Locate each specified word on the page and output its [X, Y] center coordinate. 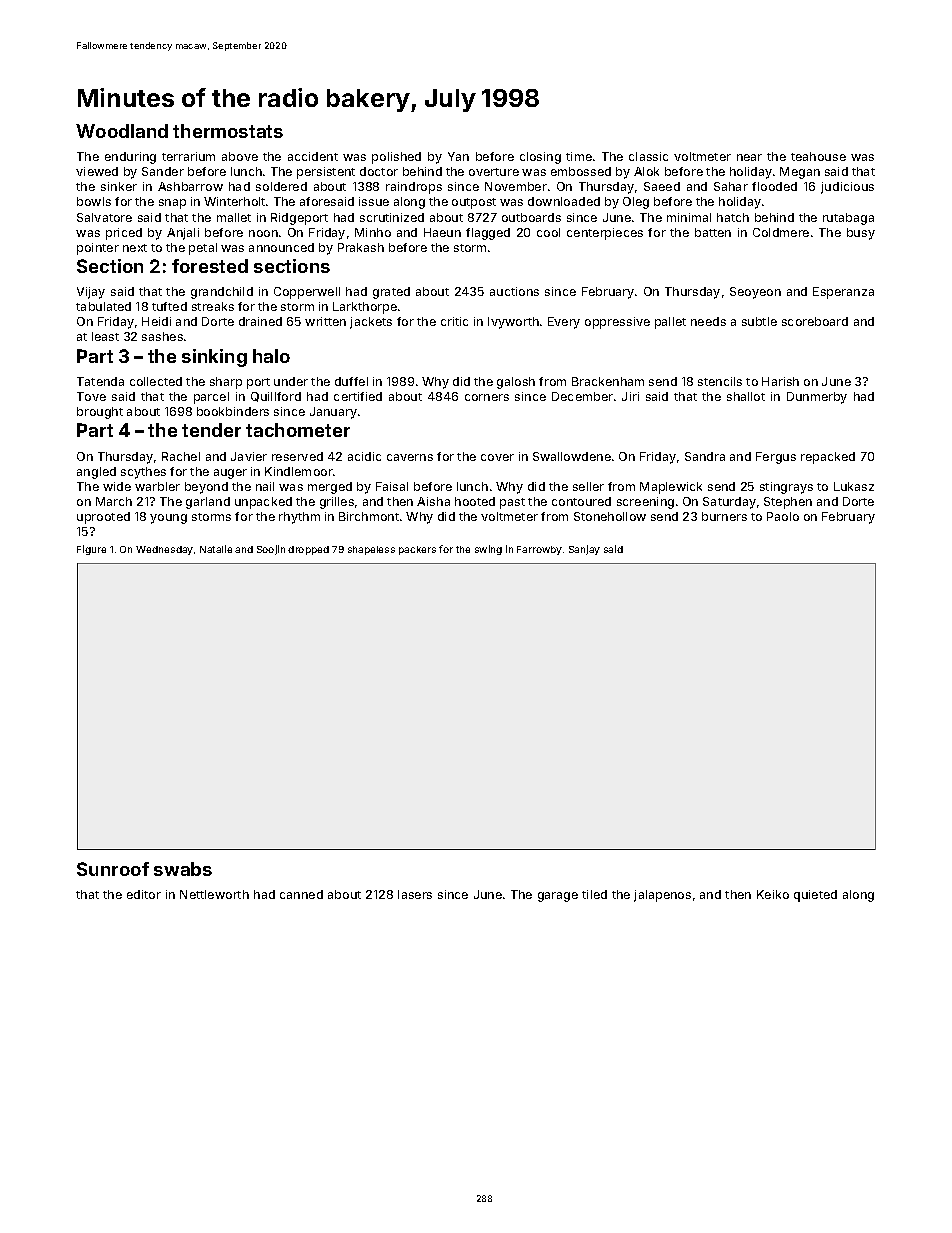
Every [564, 323]
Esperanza [843, 293]
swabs [183, 869]
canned [301, 894]
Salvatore [104, 217]
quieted [815, 896]
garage [558, 897]
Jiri [630, 396]
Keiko [773, 894]
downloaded [564, 201]
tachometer [298, 430]
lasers [415, 894]
